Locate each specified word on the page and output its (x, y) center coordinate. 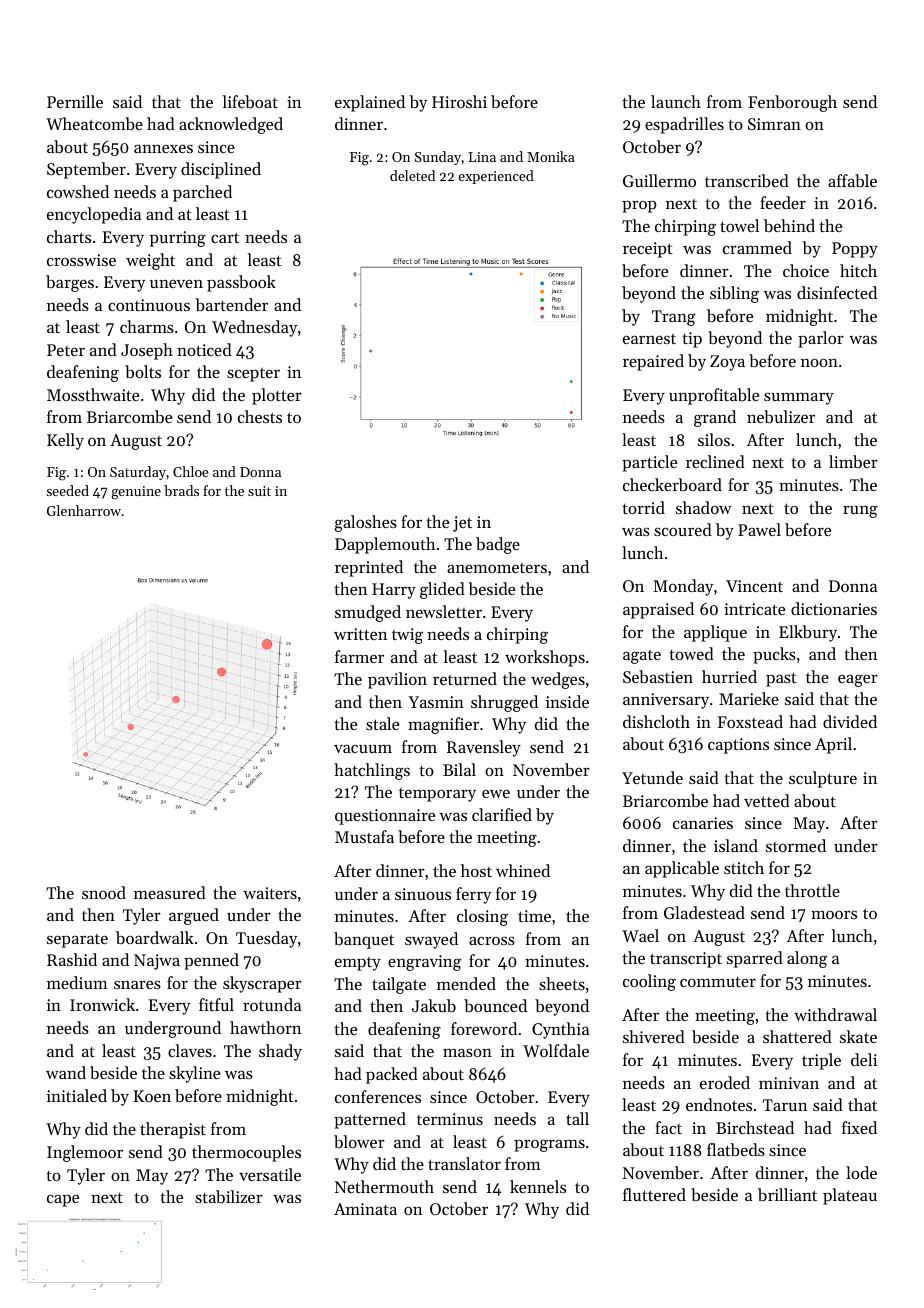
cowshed (78, 191)
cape (63, 1201)
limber (853, 461)
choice (806, 270)
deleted (412, 175)
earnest (649, 339)
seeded (67, 490)
